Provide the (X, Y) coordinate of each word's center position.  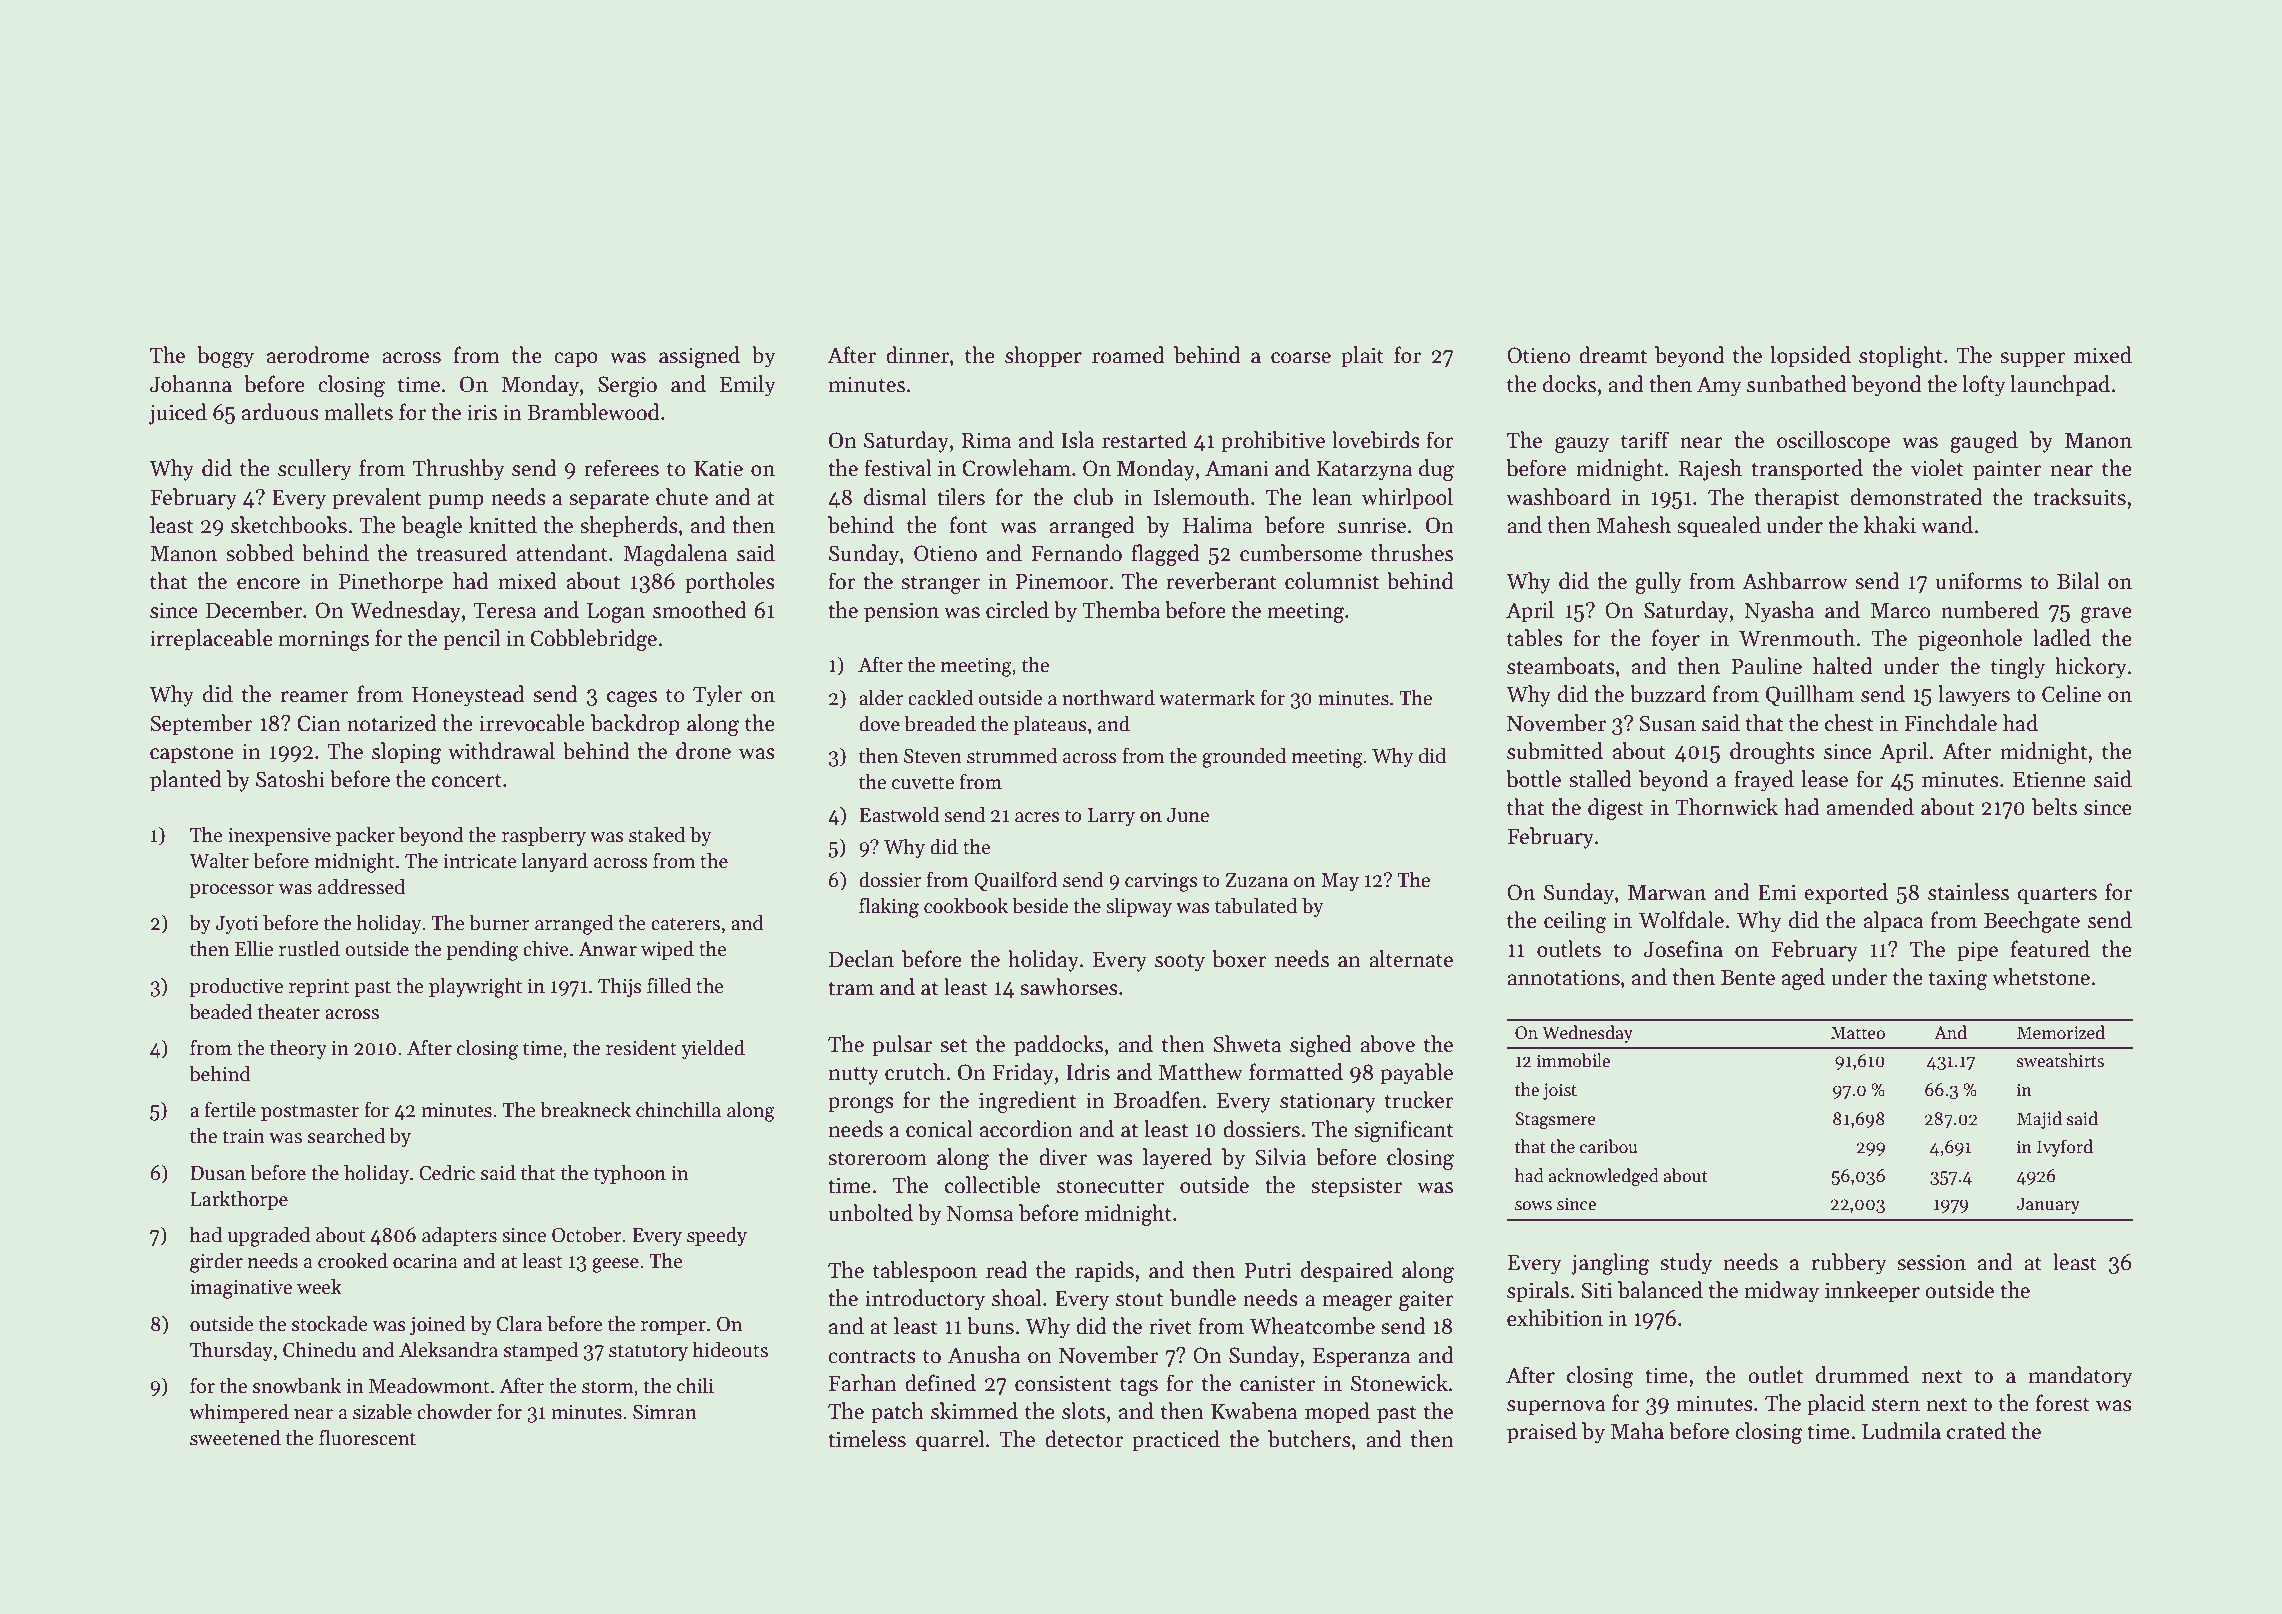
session (1931, 1262)
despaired (1347, 1272)
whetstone (2041, 977)
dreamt (1613, 355)
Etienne (2049, 779)
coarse (1301, 358)
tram (851, 988)
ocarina (425, 1261)
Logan (616, 613)
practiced (1176, 1441)
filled (669, 986)
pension (901, 612)
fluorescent (367, 1438)
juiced (178, 414)
